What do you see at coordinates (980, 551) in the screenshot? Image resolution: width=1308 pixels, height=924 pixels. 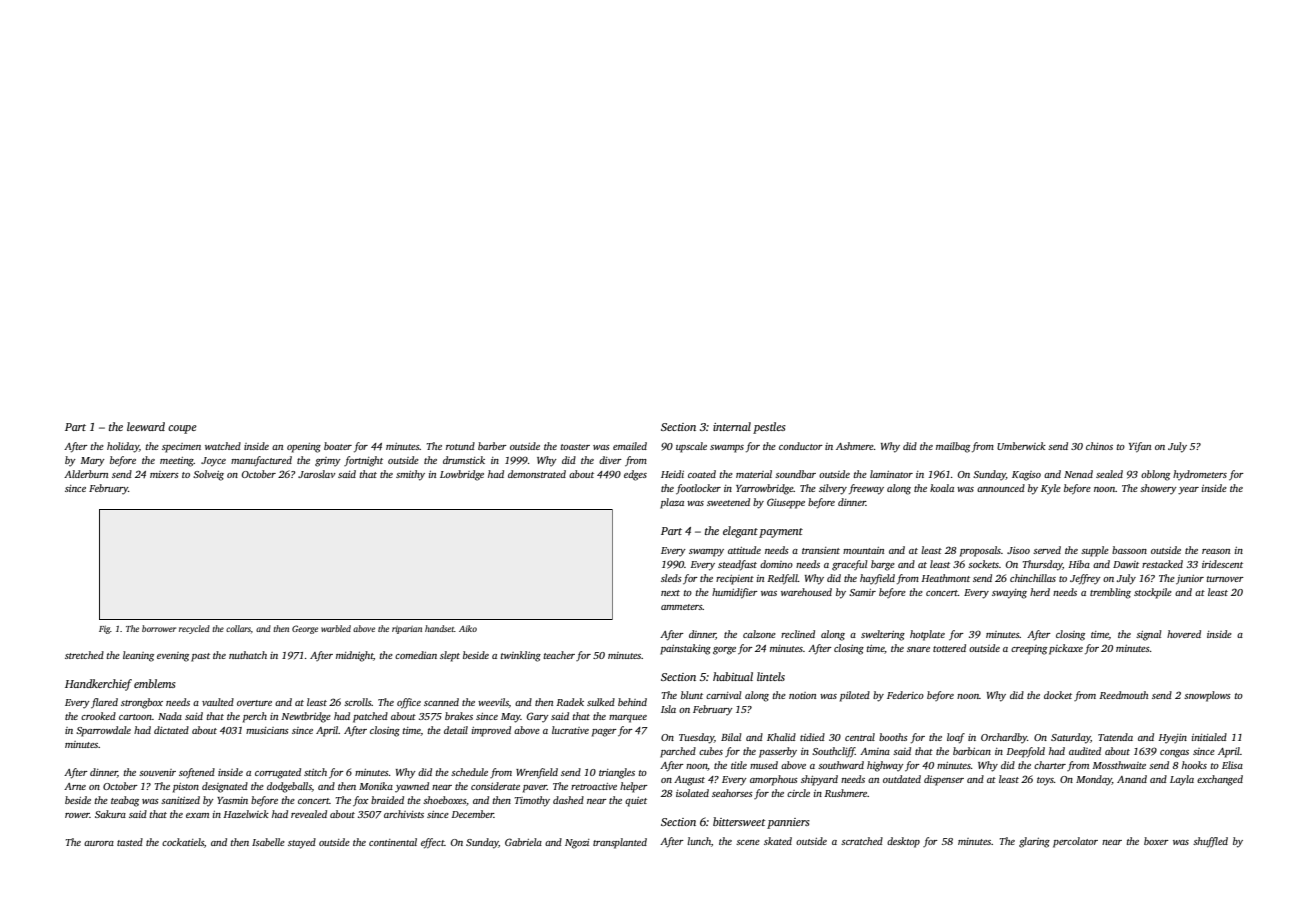 I see `proposals` at bounding box center [980, 551].
